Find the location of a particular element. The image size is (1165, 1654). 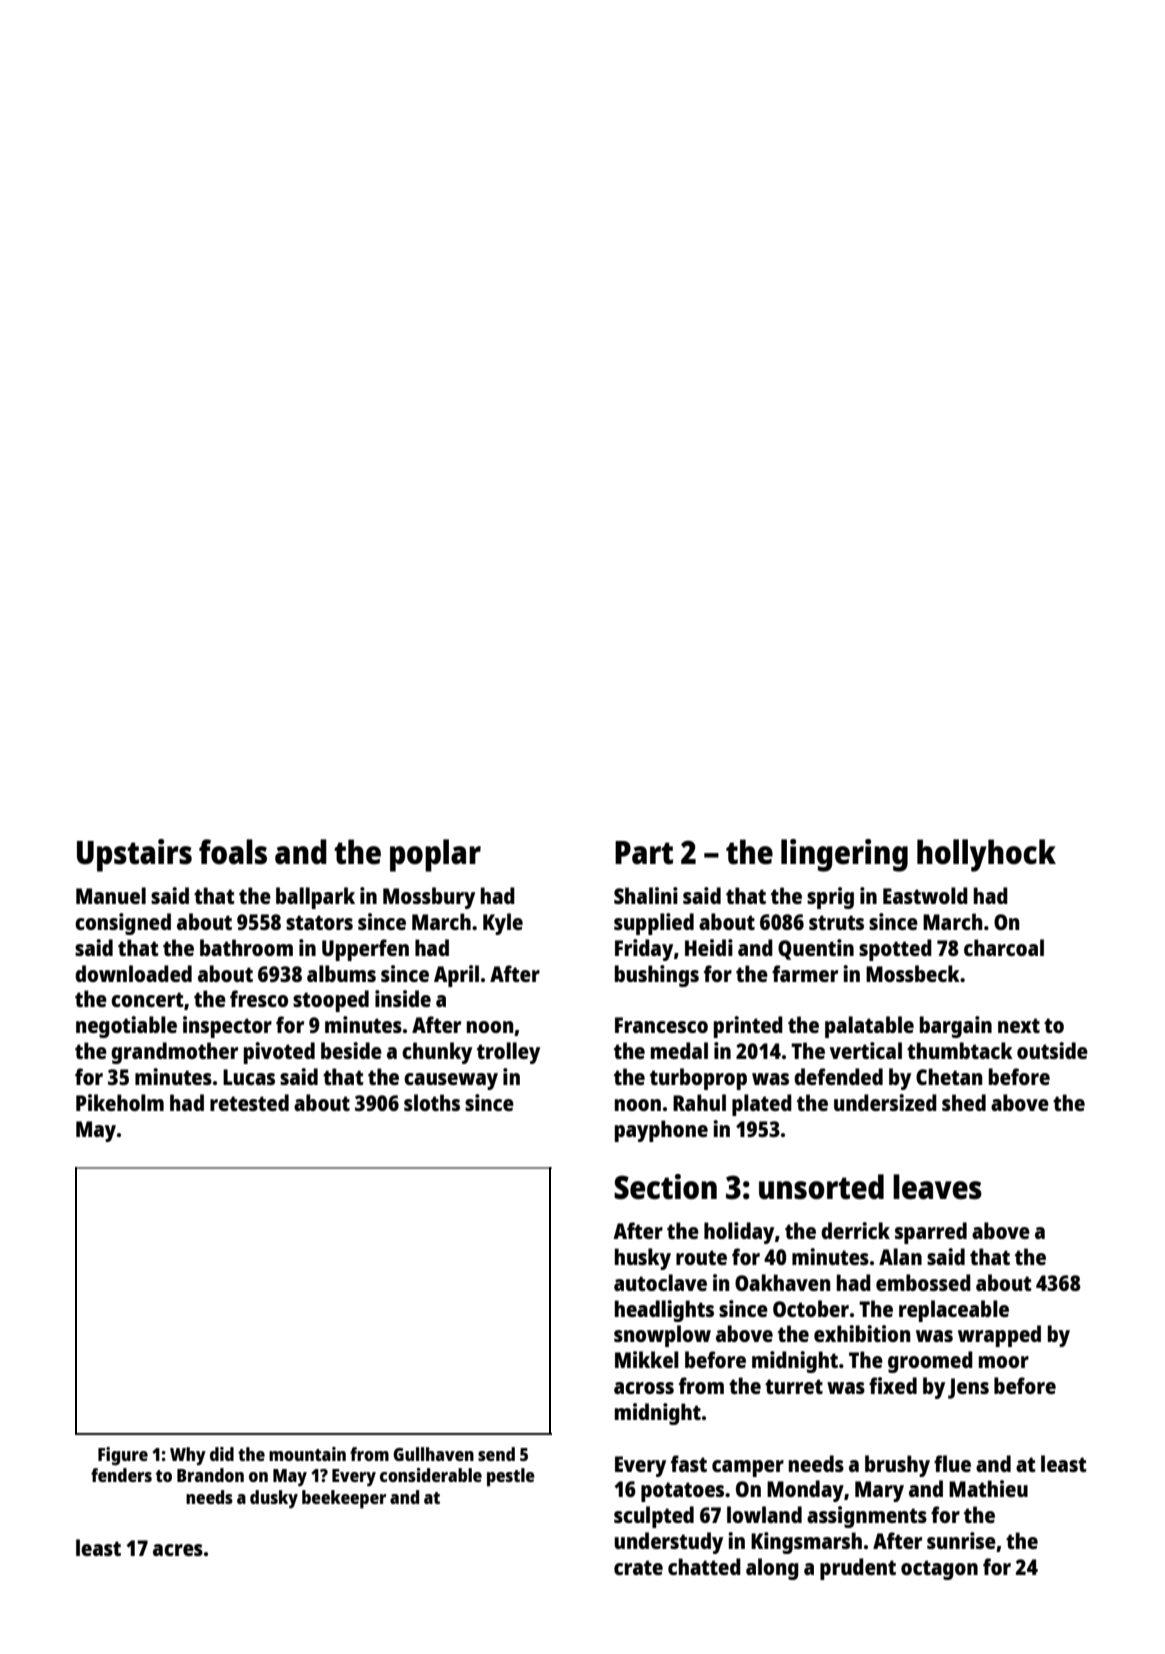

hollyhock is located at coordinates (986, 855).
